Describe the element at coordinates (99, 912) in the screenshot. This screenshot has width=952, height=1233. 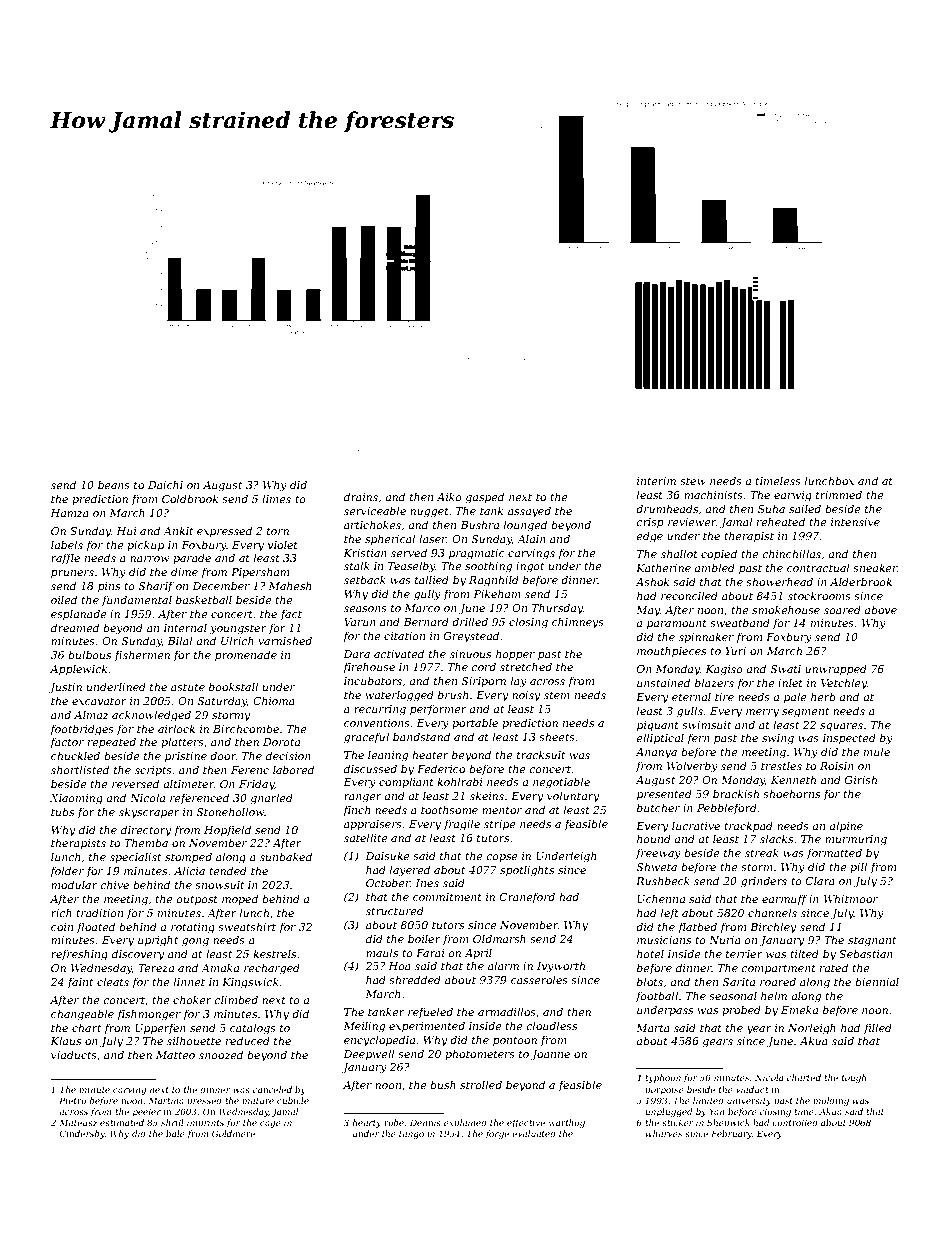
I see `tradition` at that location.
